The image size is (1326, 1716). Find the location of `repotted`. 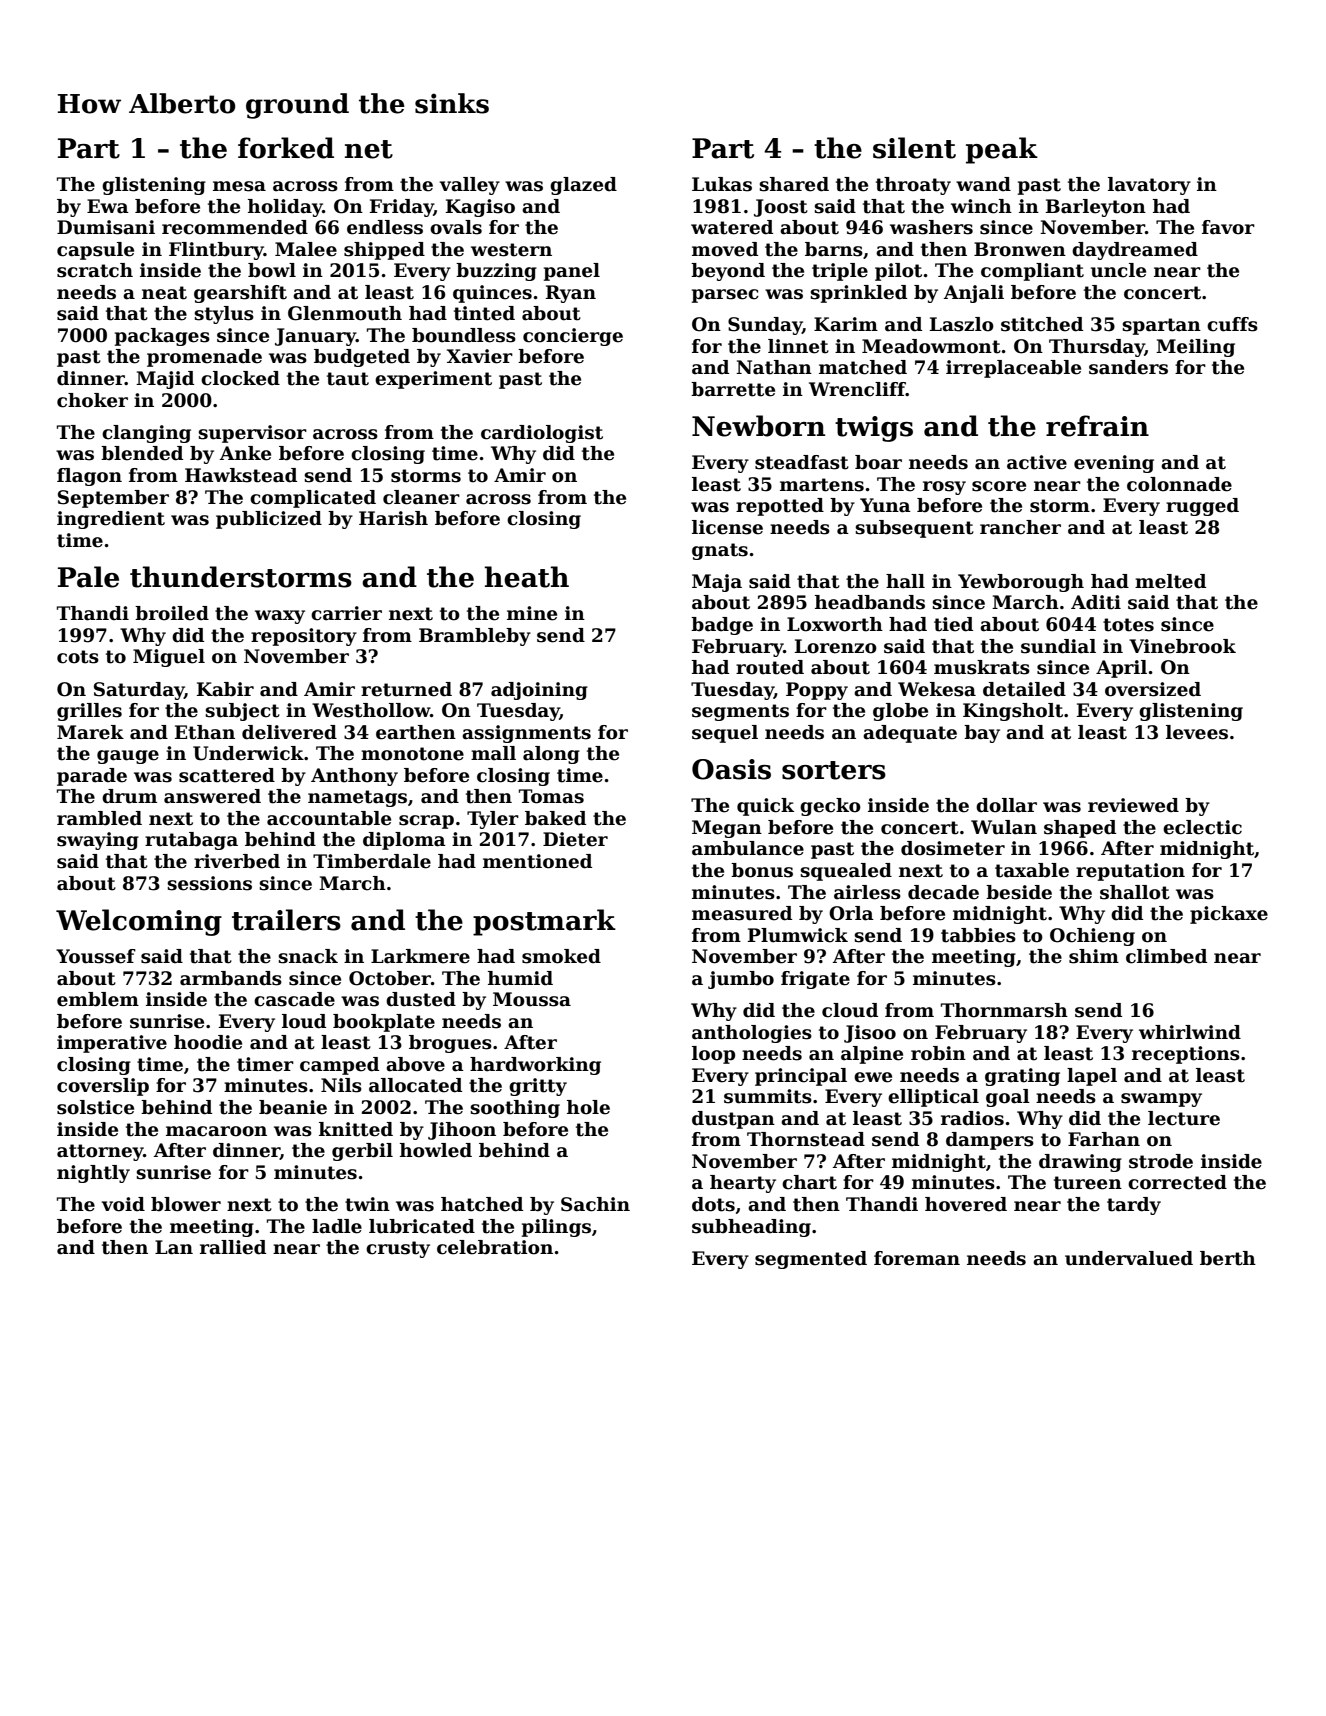

repotted is located at coordinates (780, 507).
